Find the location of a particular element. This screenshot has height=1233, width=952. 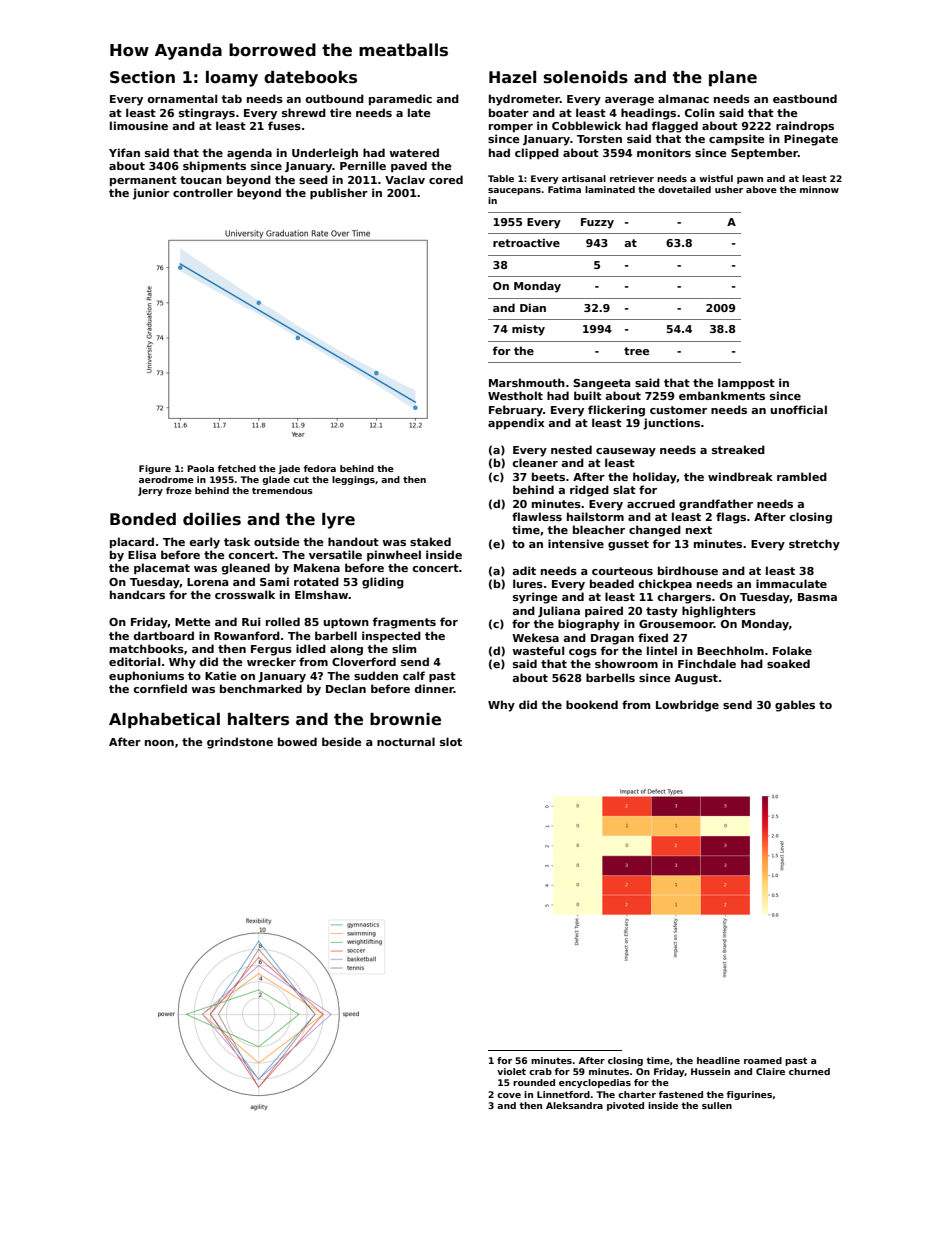

handout is located at coordinates (353, 541).
